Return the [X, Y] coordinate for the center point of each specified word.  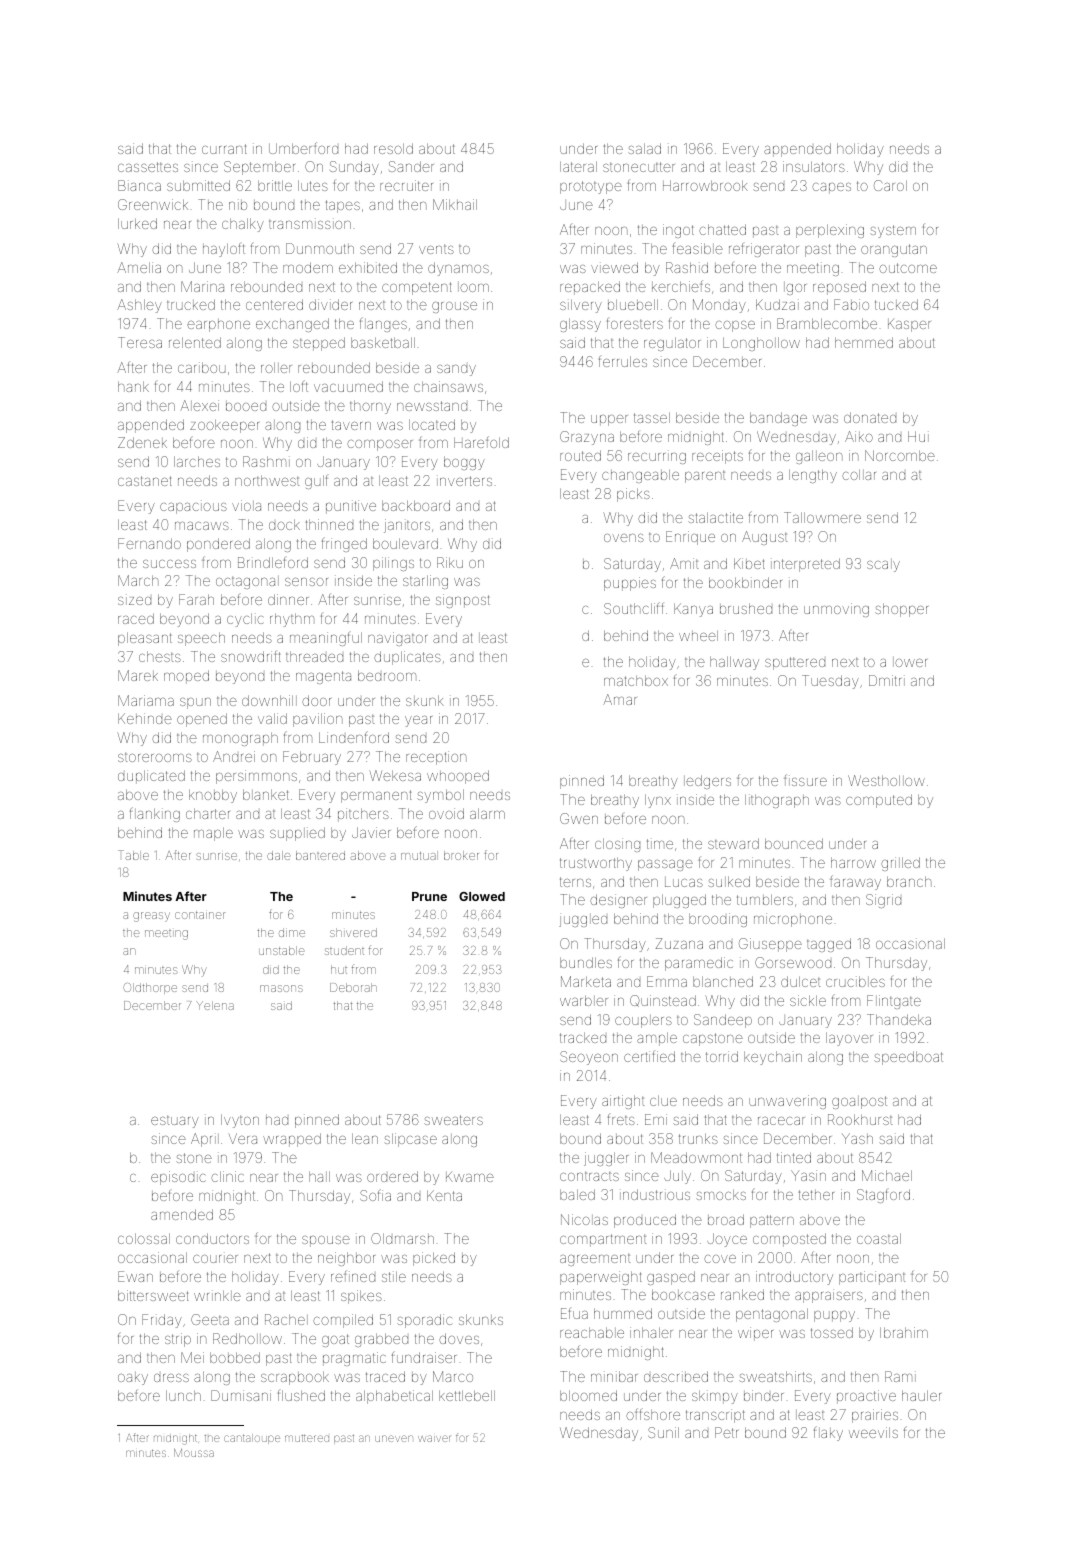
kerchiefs [681, 286]
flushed [301, 1395]
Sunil [663, 1432]
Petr [726, 1432]
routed [580, 455]
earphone [218, 325]
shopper [901, 610]
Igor [795, 288]
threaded [314, 656]
